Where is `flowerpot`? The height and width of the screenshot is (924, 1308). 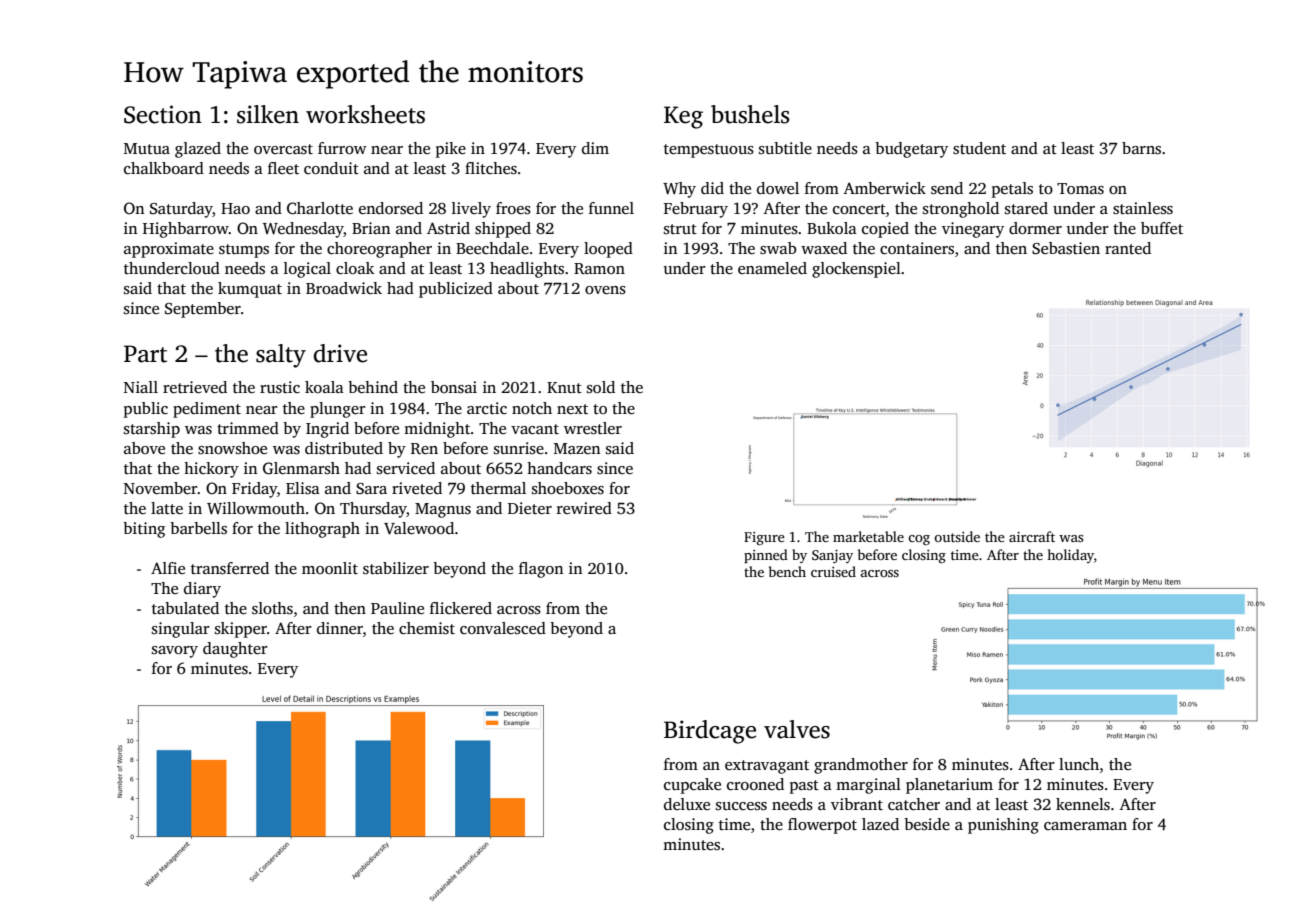
flowerpot is located at coordinates (822, 826).
